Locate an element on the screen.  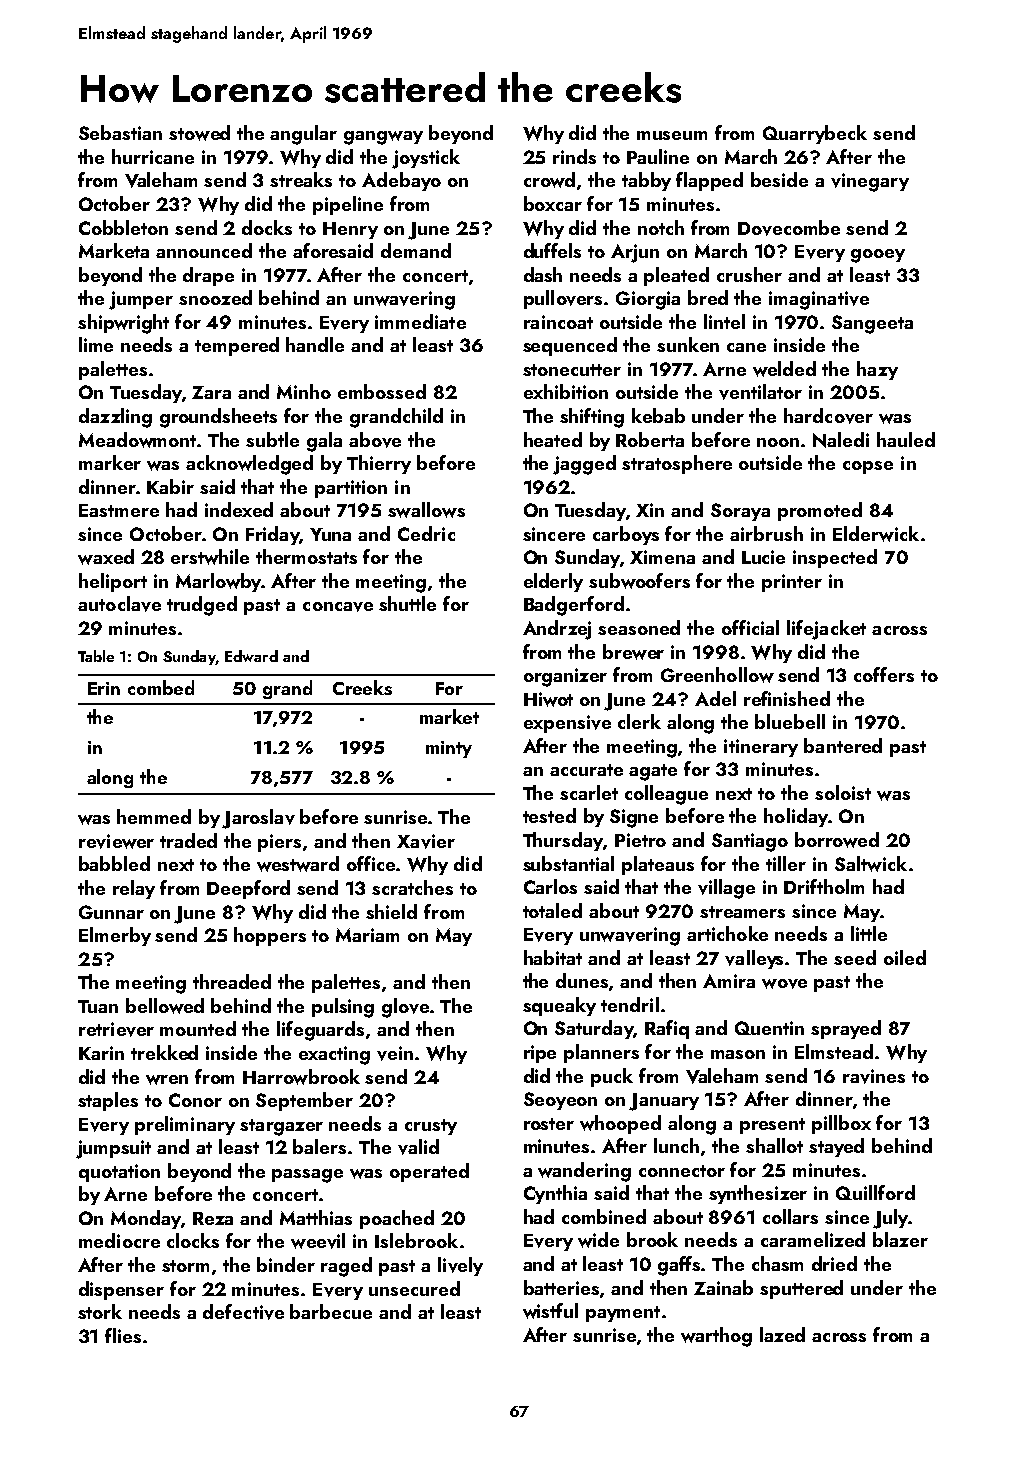
oiled is located at coordinates (905, 957).
